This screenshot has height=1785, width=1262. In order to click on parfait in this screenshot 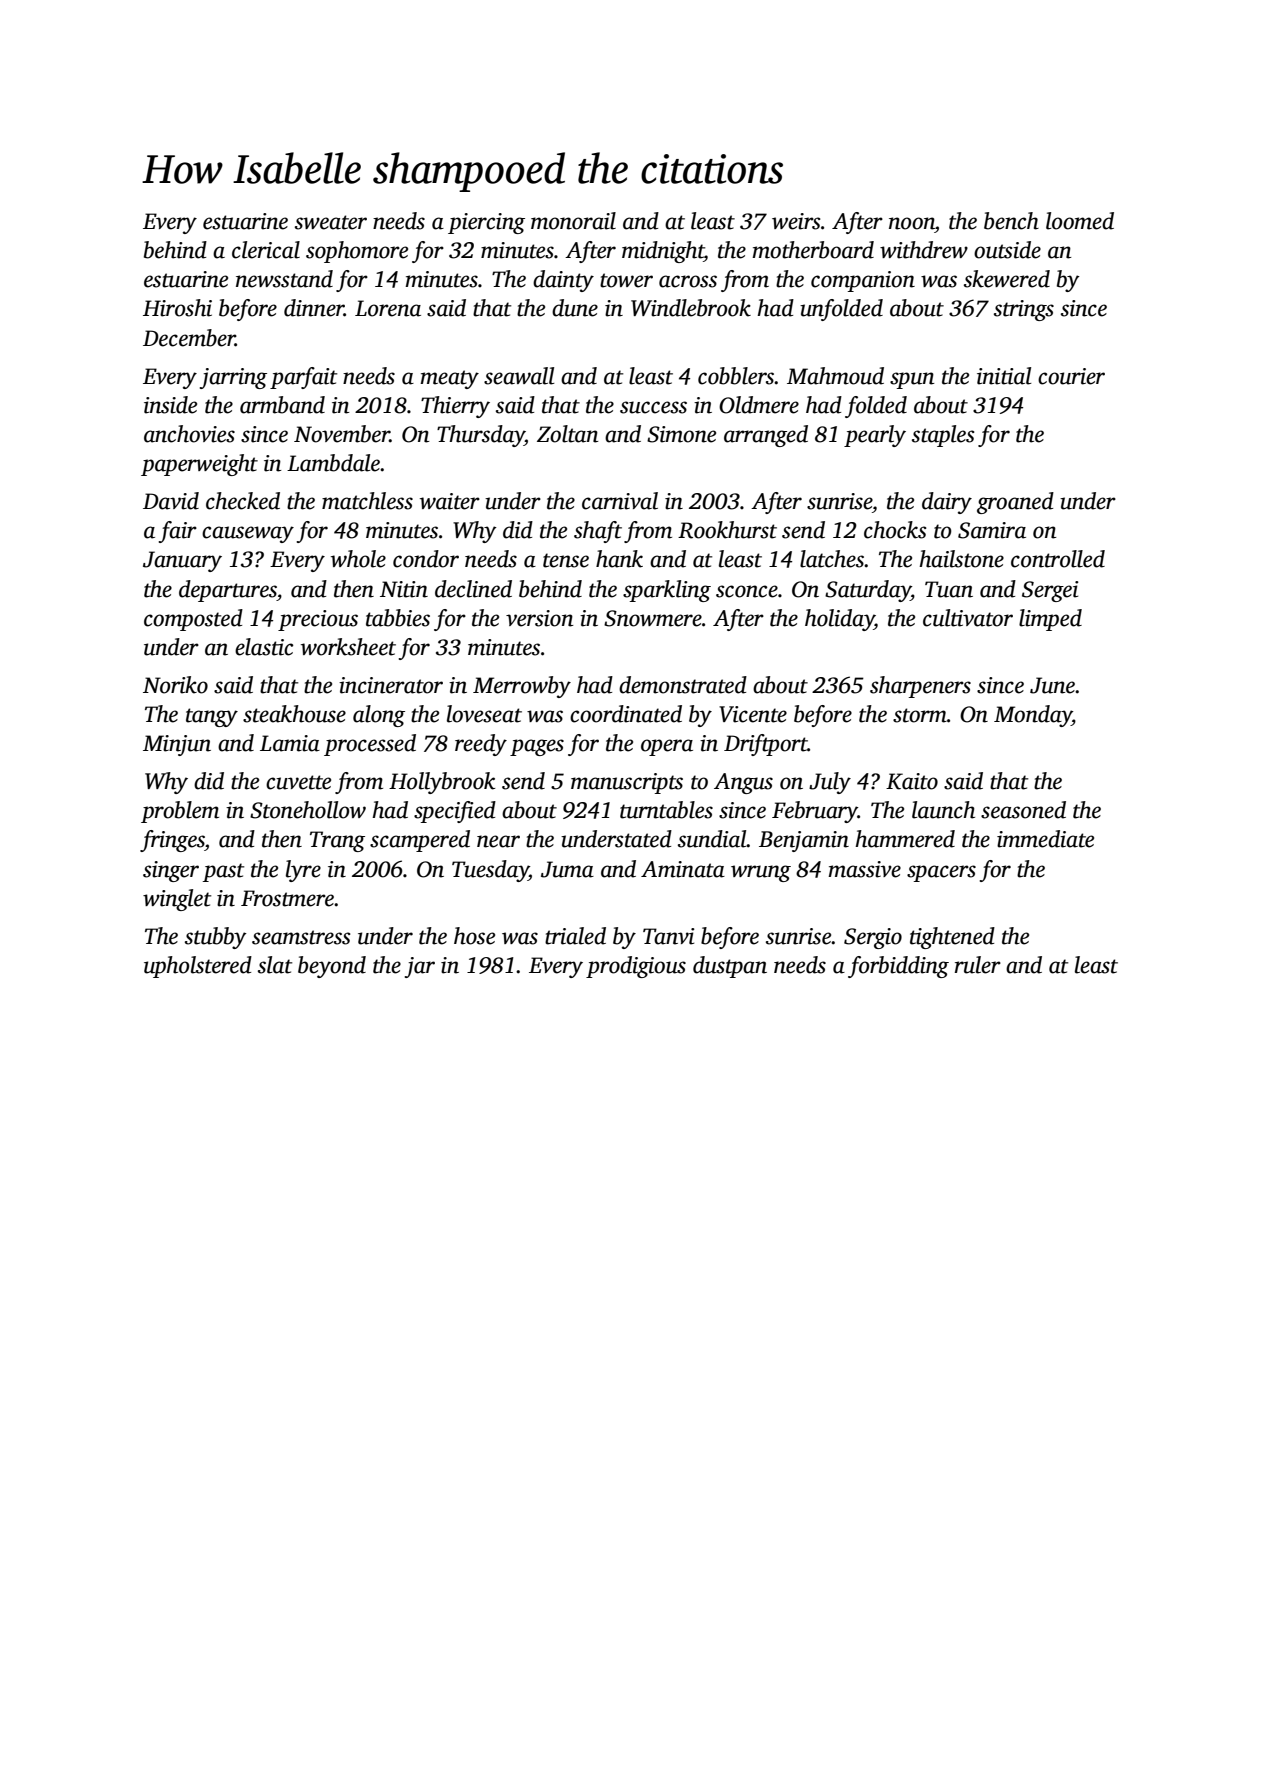, I will do `click(303, 378)`.
